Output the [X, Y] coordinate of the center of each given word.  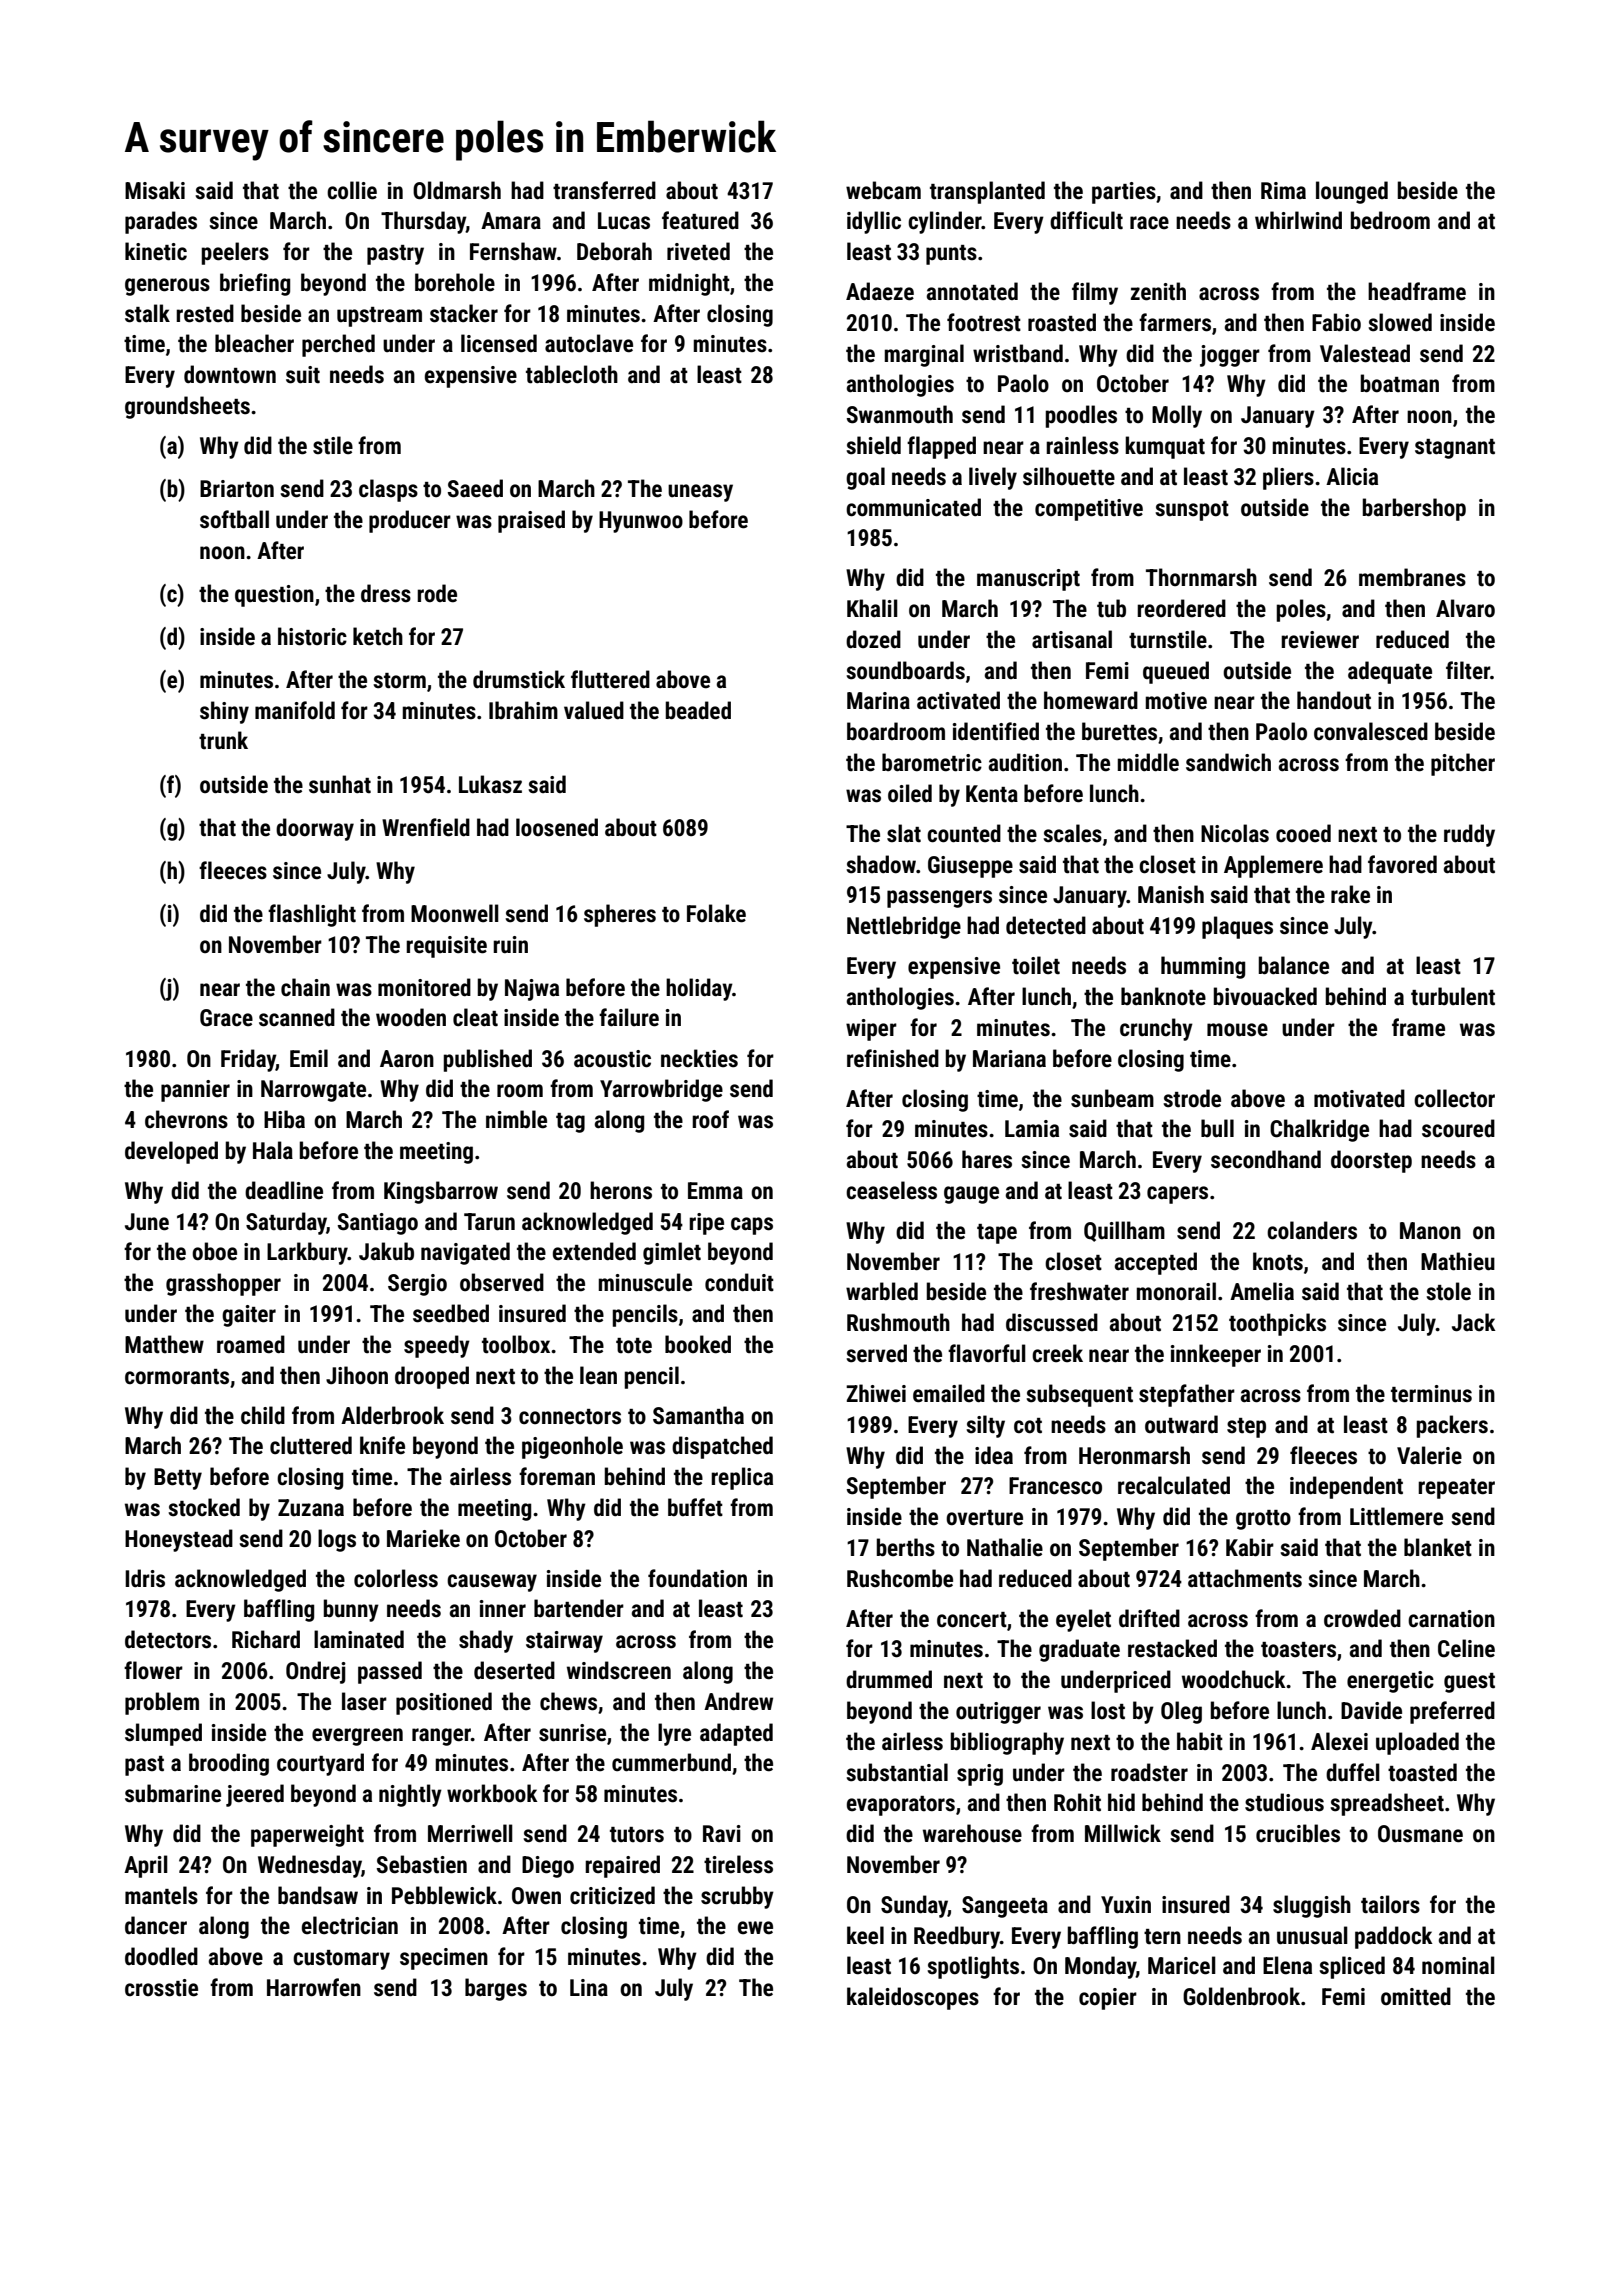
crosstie [161, 1988]
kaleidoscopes [913, 1998]
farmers [1175, 322]
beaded [698, 710]
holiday [699, 989]
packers [1452, 1426]
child [263, 1415]
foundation [697, 1578]
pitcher [1463, 764]
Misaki [155, 190]
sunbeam [1112, 1098]
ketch [378, 636]
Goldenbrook [1241, 1996]
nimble [516, 1119]
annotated [972, 291]
